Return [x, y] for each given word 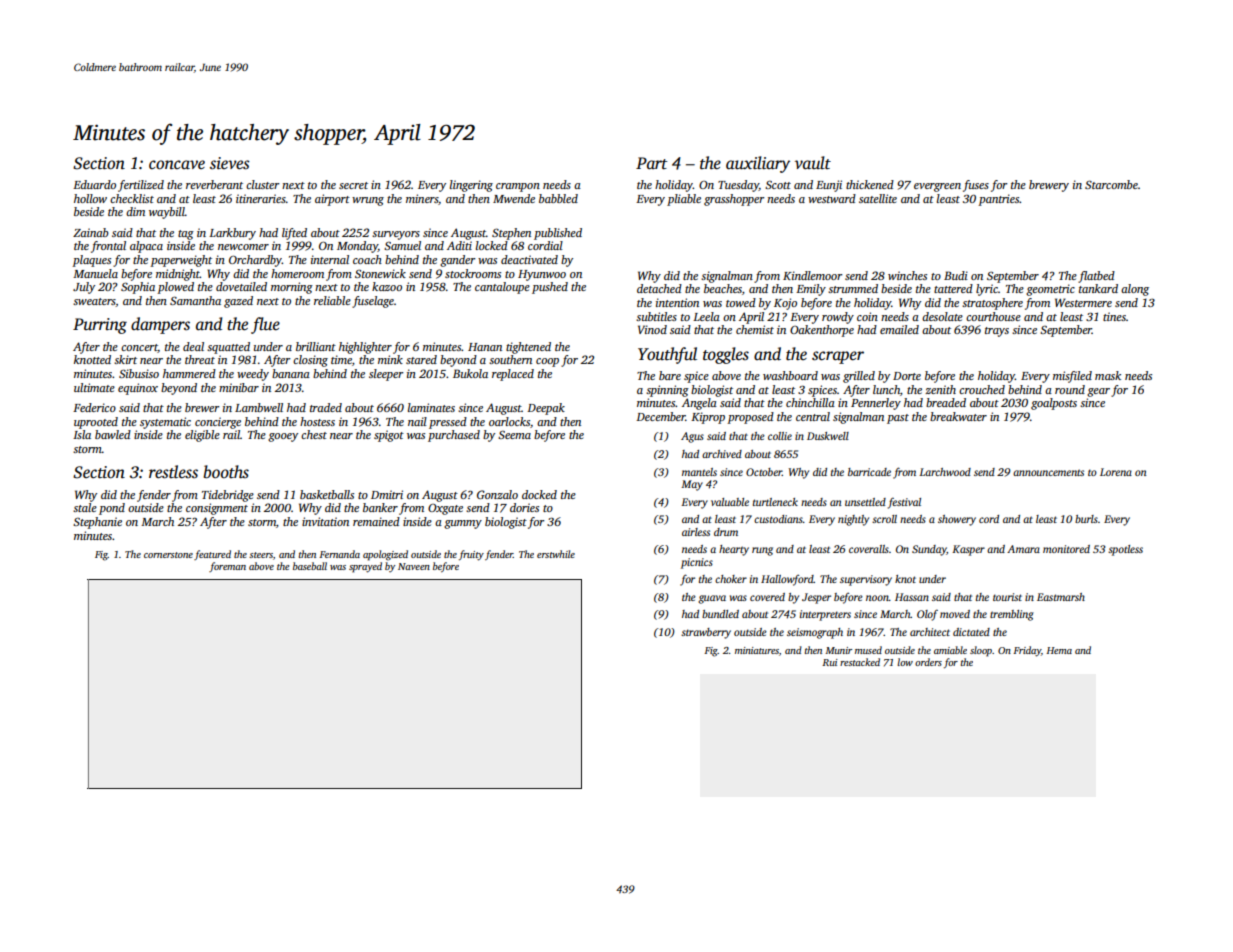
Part [652, 163]
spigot [389, 436]
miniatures [757, 650]
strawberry [706, 633]
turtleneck [775, 502]
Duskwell [828, 436]
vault [813, 162]
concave [177, 165]
